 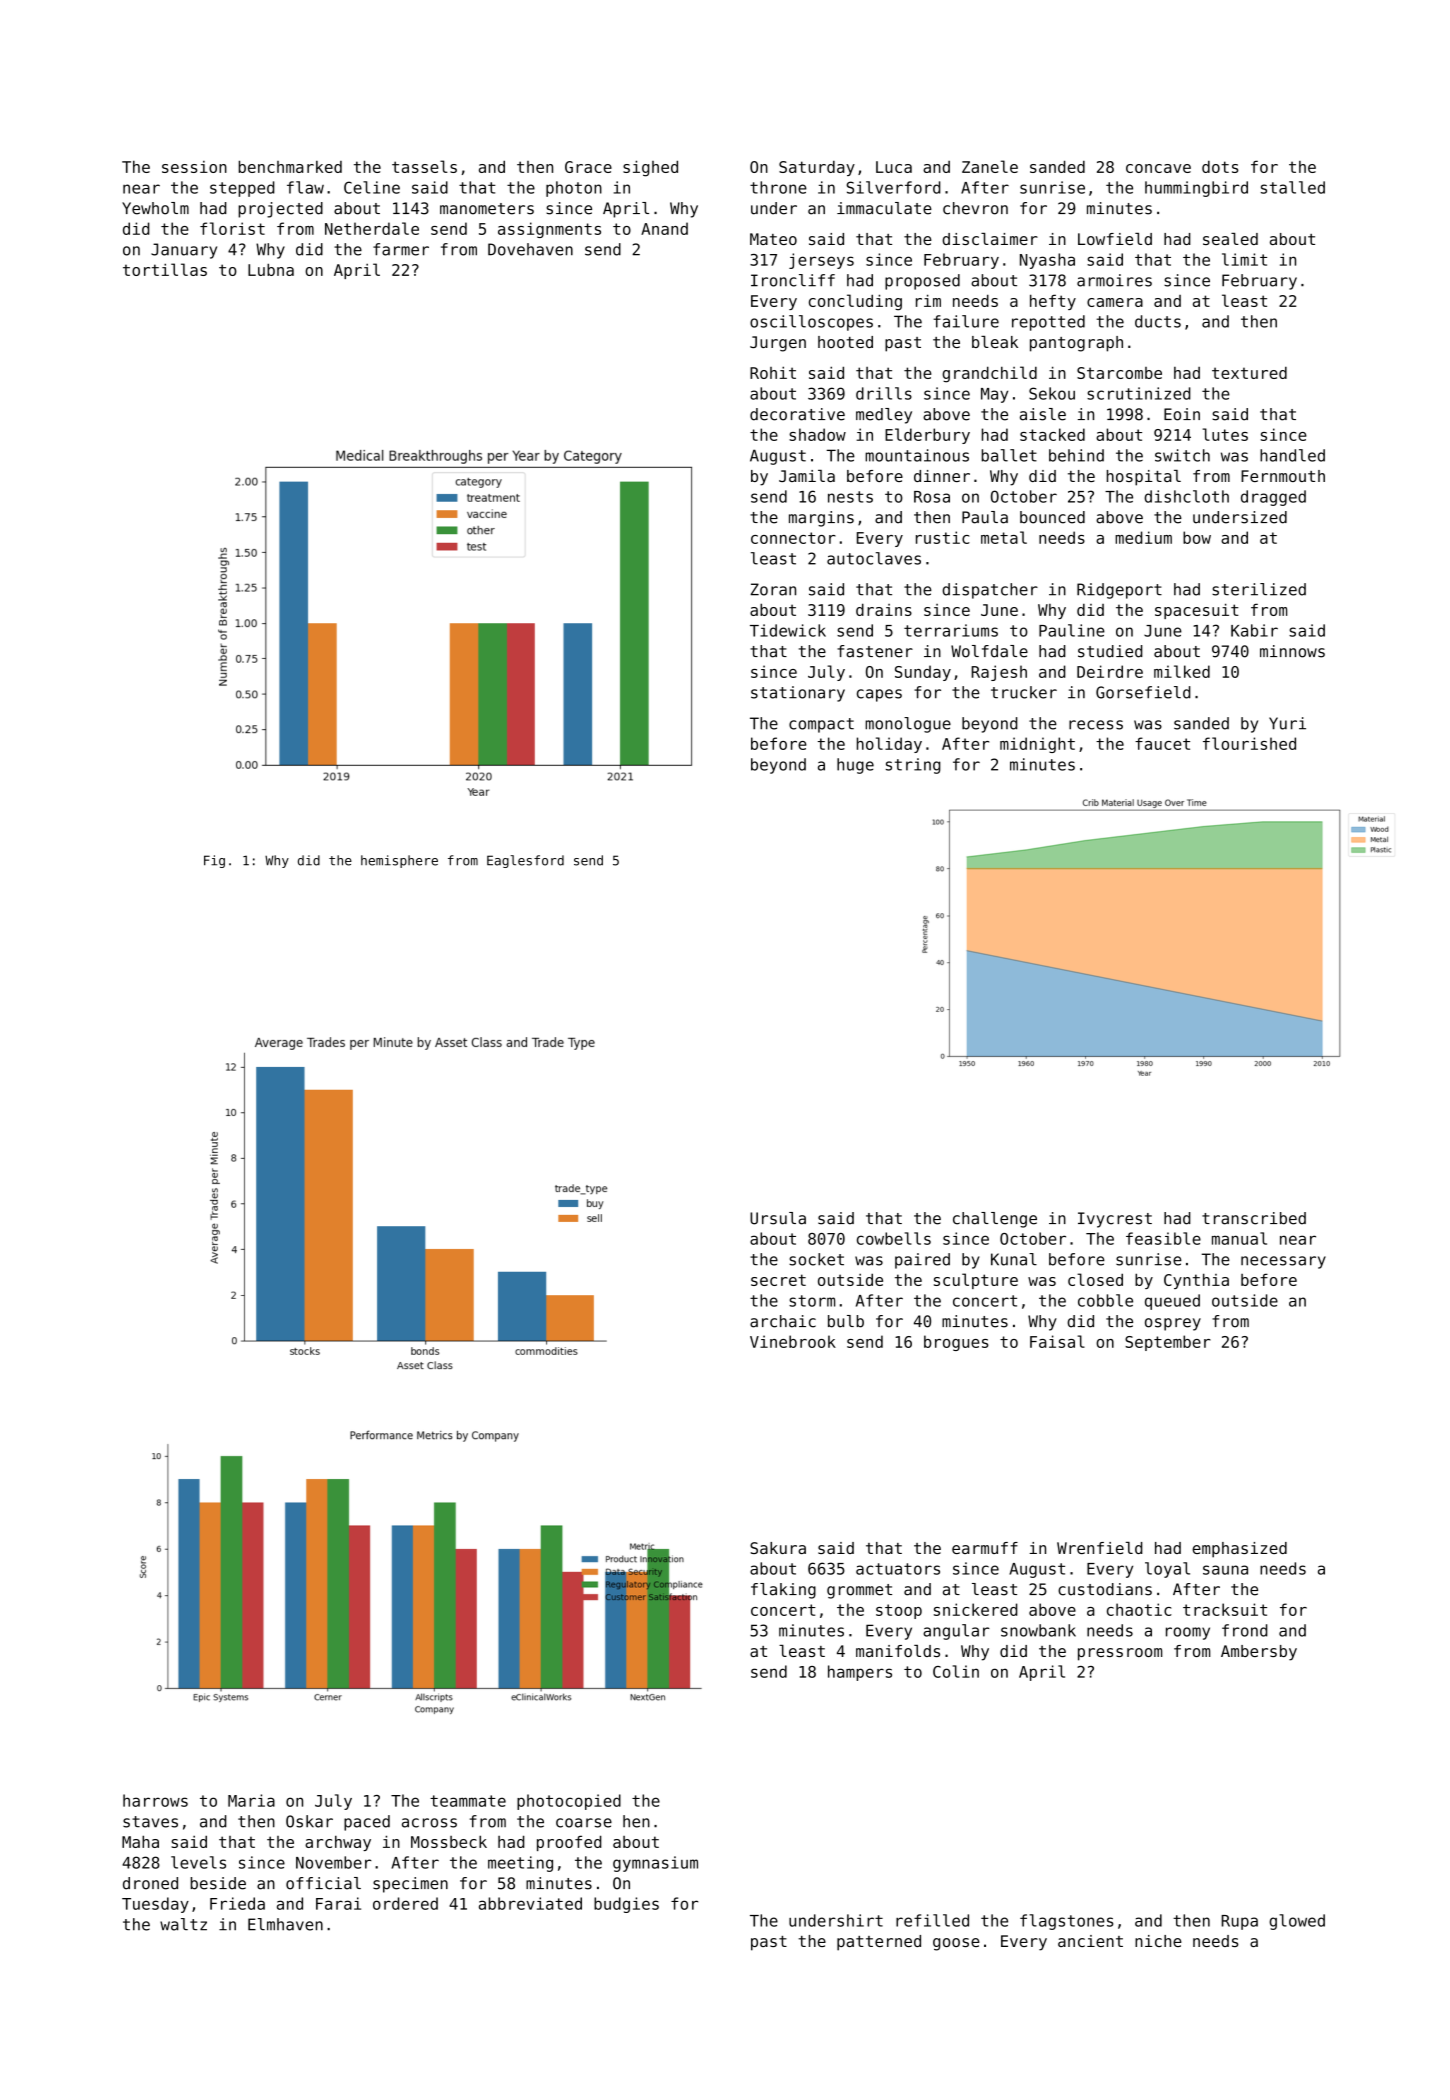 What do you see at coordinates (165, 269) in the document?
I see `tortillas` at bounding box center [165, 269].
